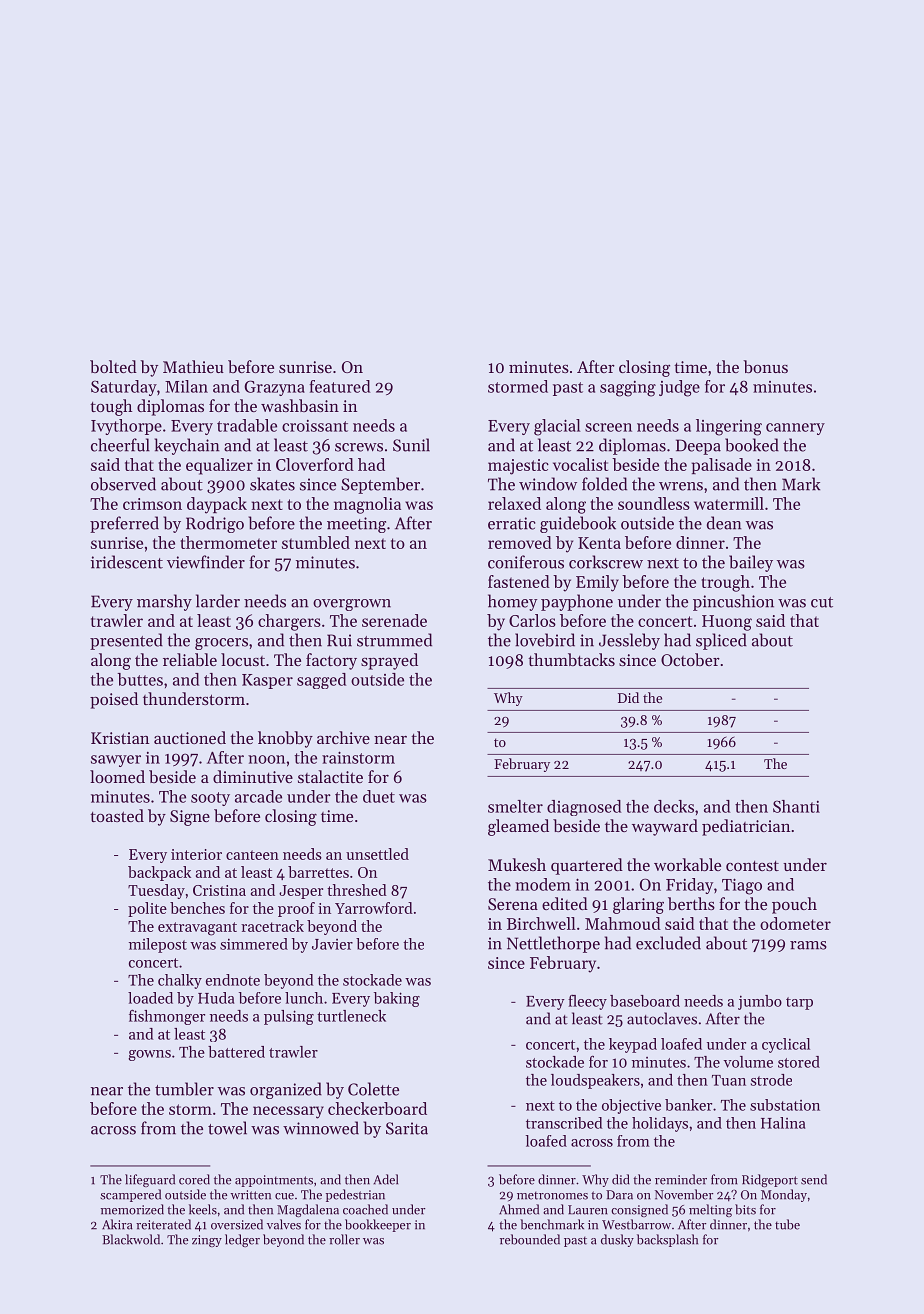 Image resolution: width=924 pixels, height=1314 pixels. What do you see at coordinates (158, 945) in the screenshot?
I see `milepost` at bounding box center [158, 945].
